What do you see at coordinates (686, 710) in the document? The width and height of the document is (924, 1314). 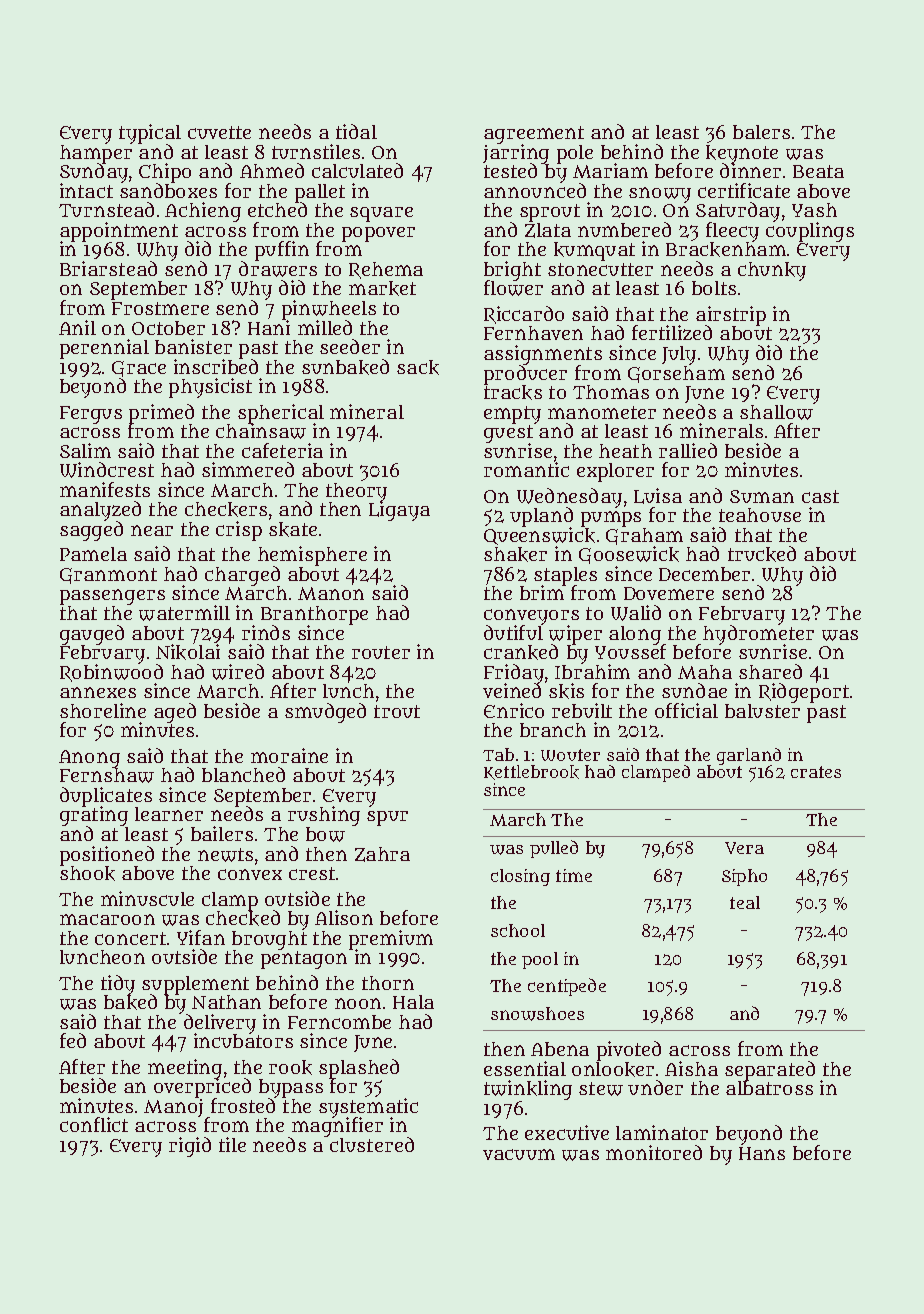 I see `official` at bounding box center [686, 710].
